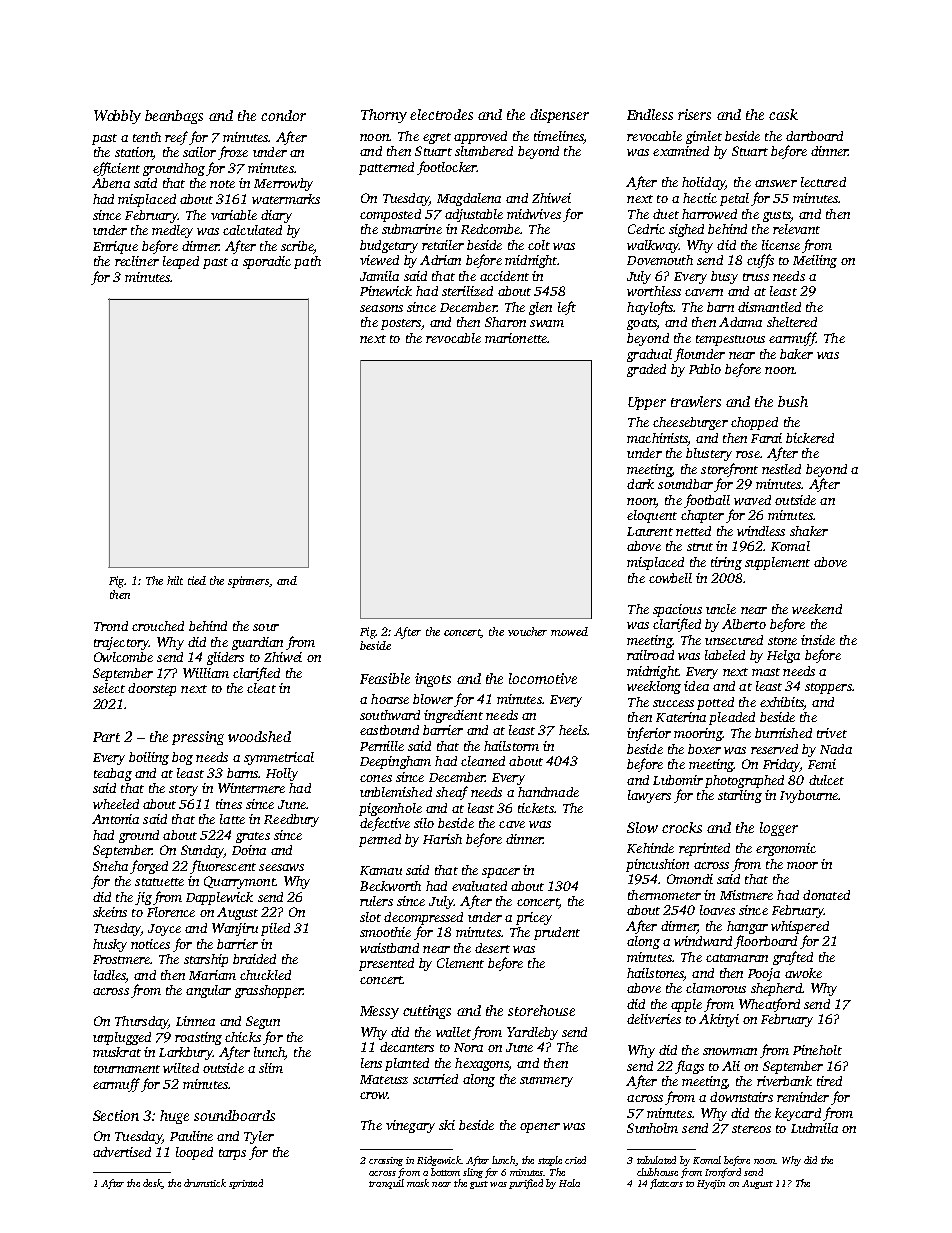 The width and height of the page is (952, 1233). I want to click on electrodes, so click(441, 114).
